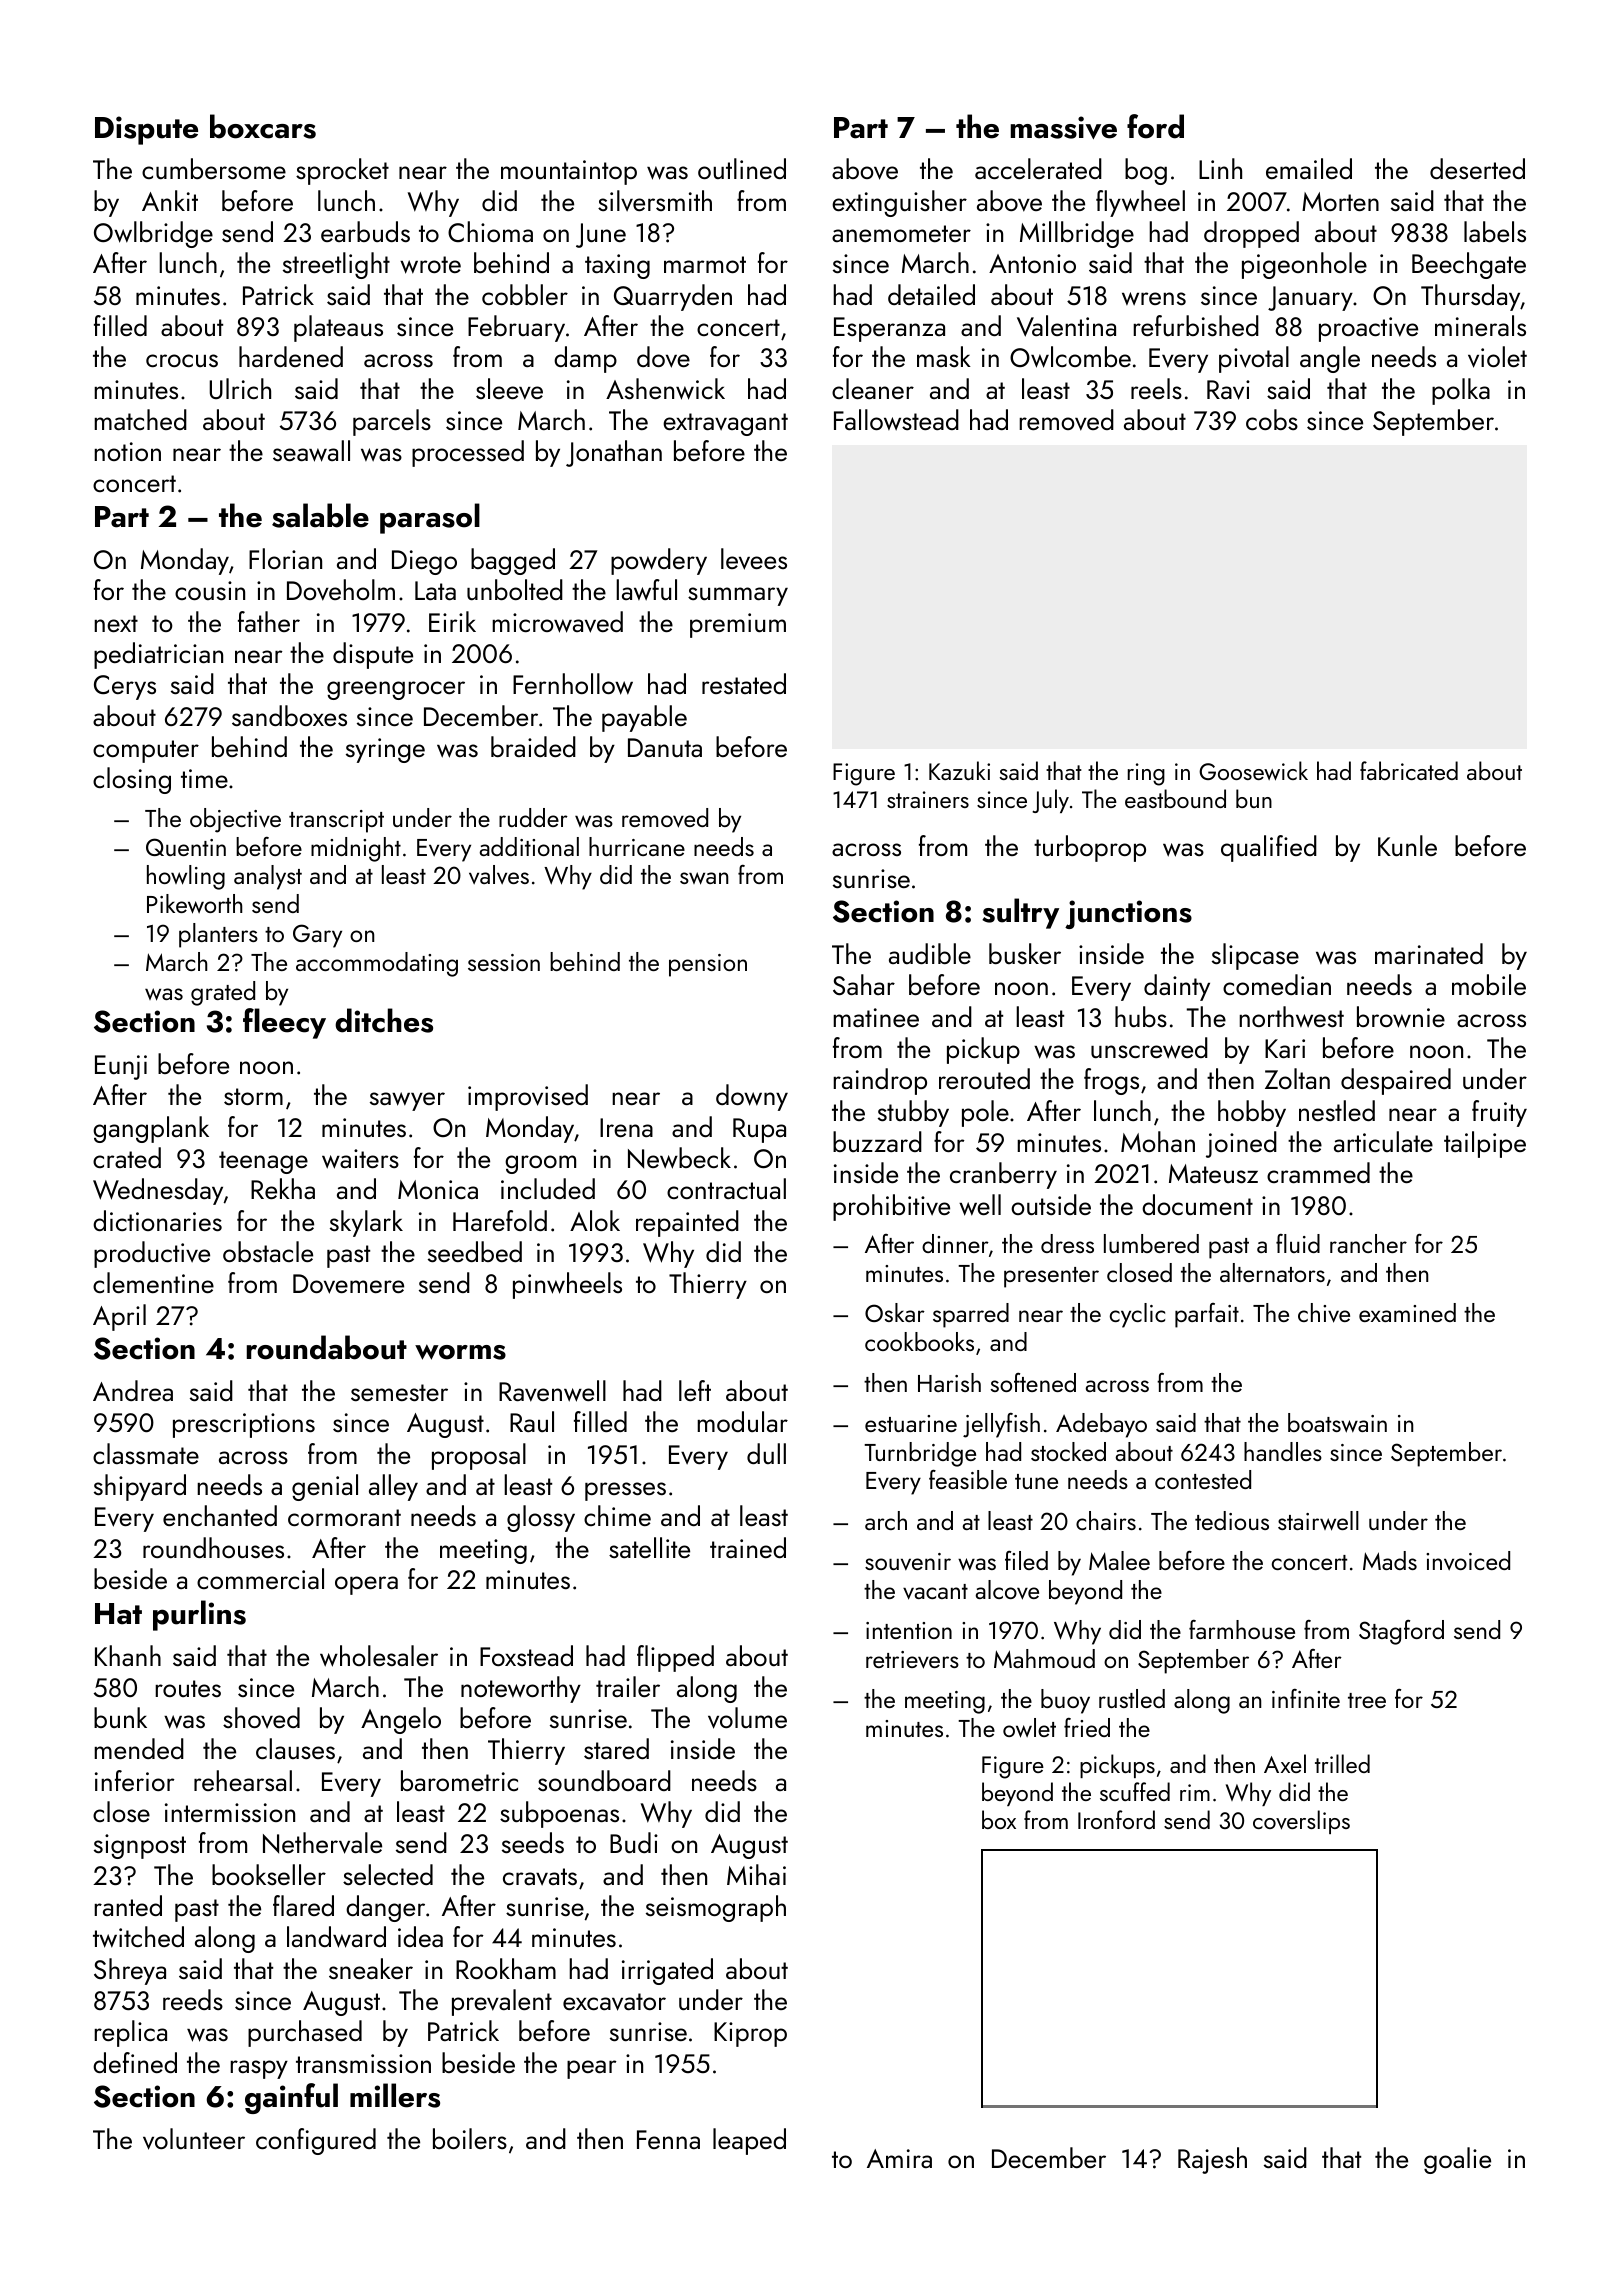 Image resolution: width=1620 pixels, height=2292 pixels. I want to click on unscrewed, so click(1149, 1048).
